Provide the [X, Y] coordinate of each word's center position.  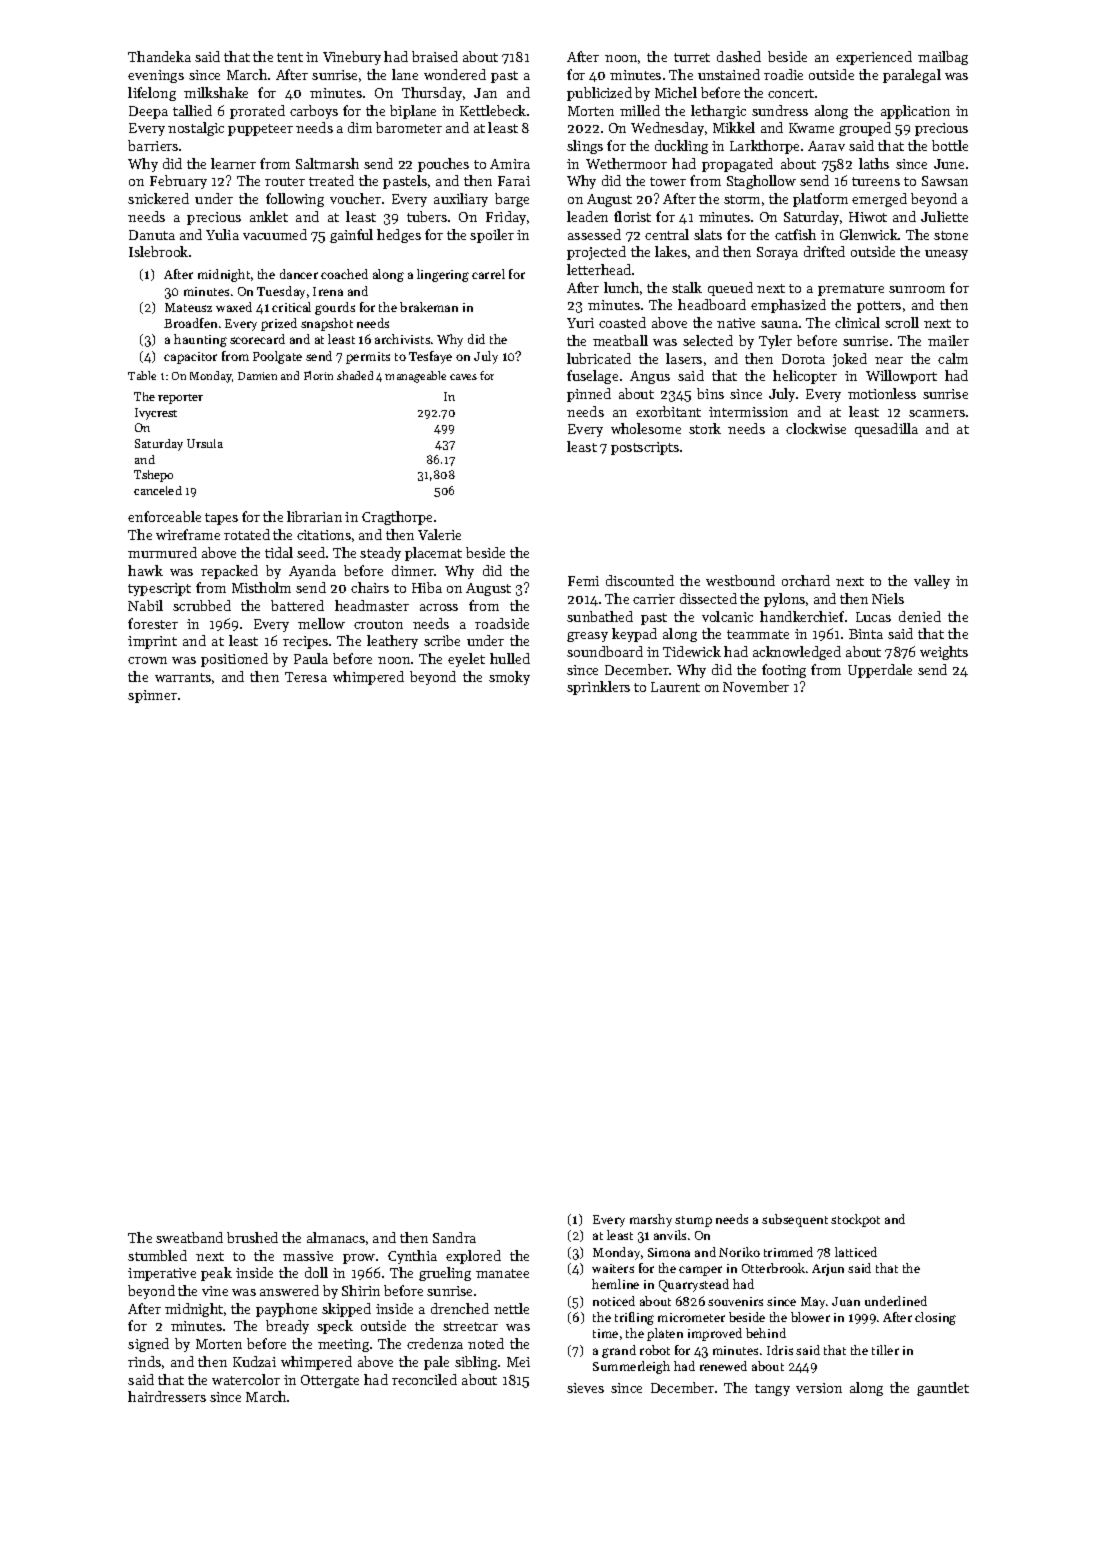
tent [290, 57]
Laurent [675, 687]
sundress [780, 110]
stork [705, 428]
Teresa [306, 677]
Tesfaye [430, 357]
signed [148, 1345]
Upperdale [880, 671]
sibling [476, 1363]
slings [585, 147]
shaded [355, 375]
